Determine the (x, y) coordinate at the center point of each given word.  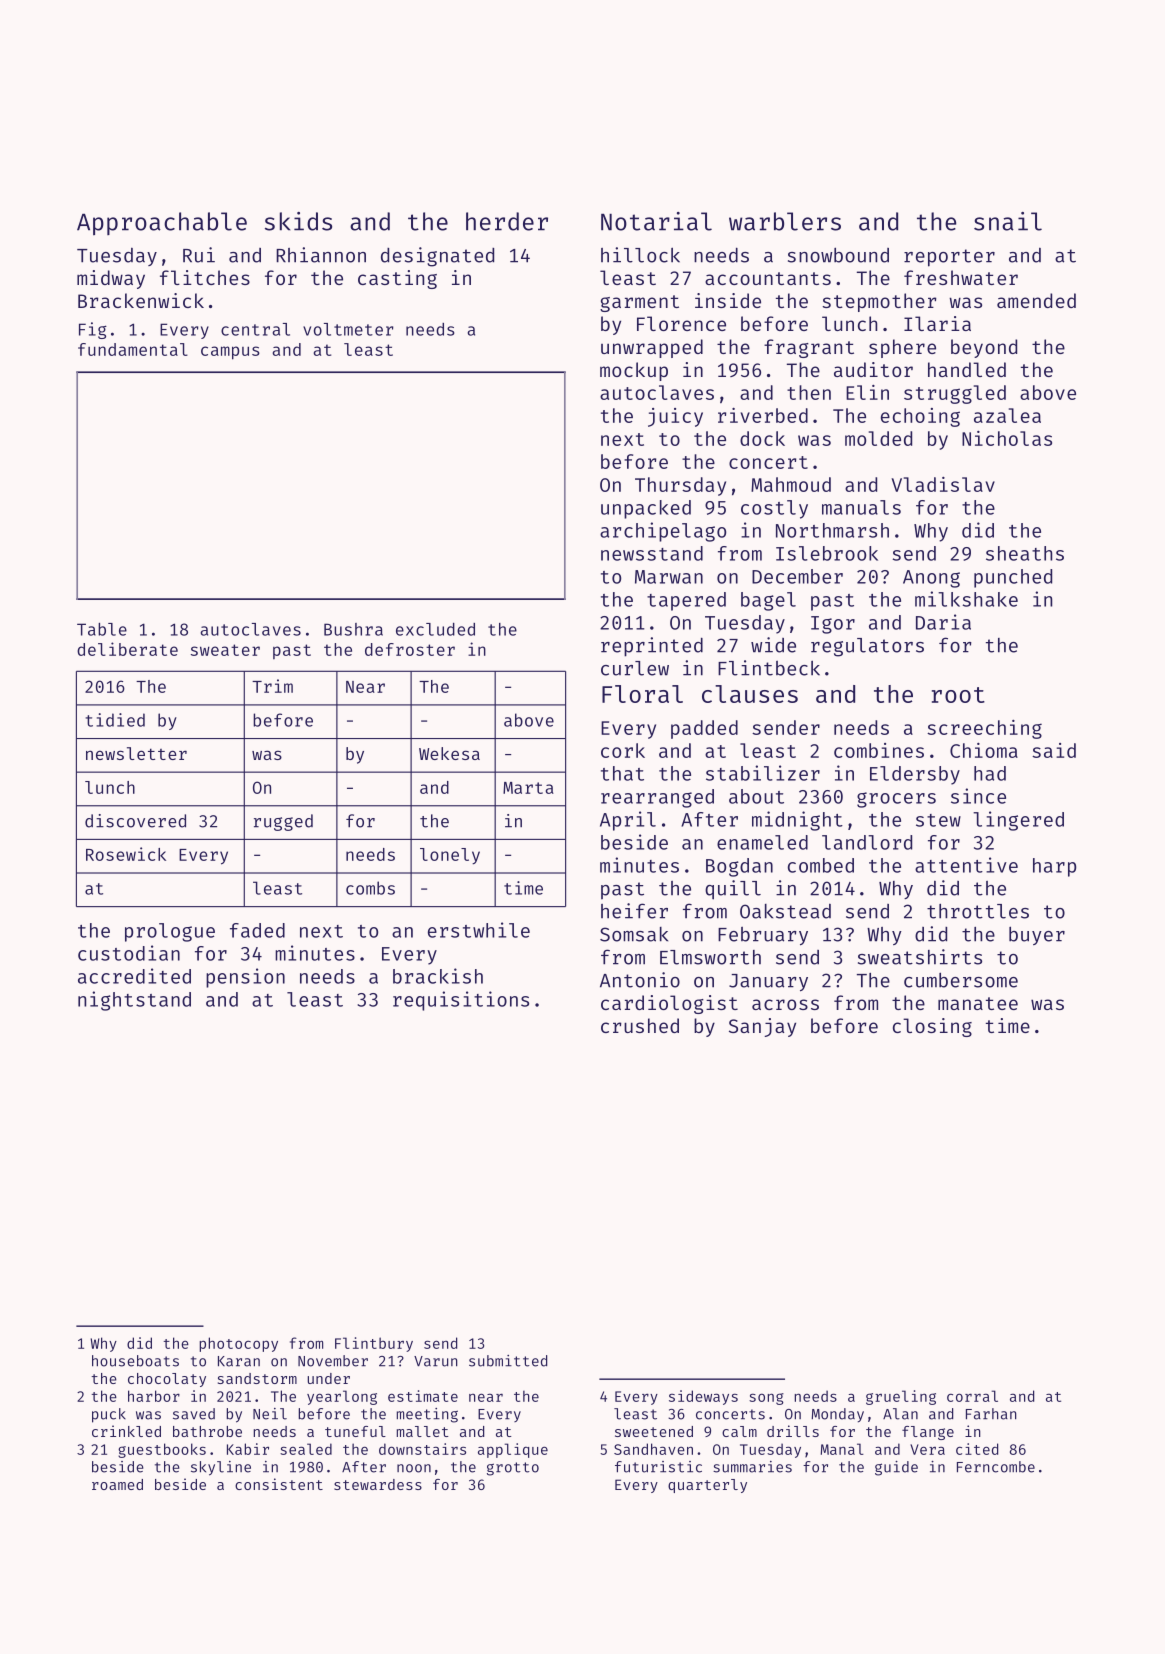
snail (1008, 221)
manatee (978, 1003)
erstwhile (479, 930)
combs (370, 888)
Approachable (162, 223)
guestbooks (162, 1450)
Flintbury (374, 1344)
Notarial (656, 221)
